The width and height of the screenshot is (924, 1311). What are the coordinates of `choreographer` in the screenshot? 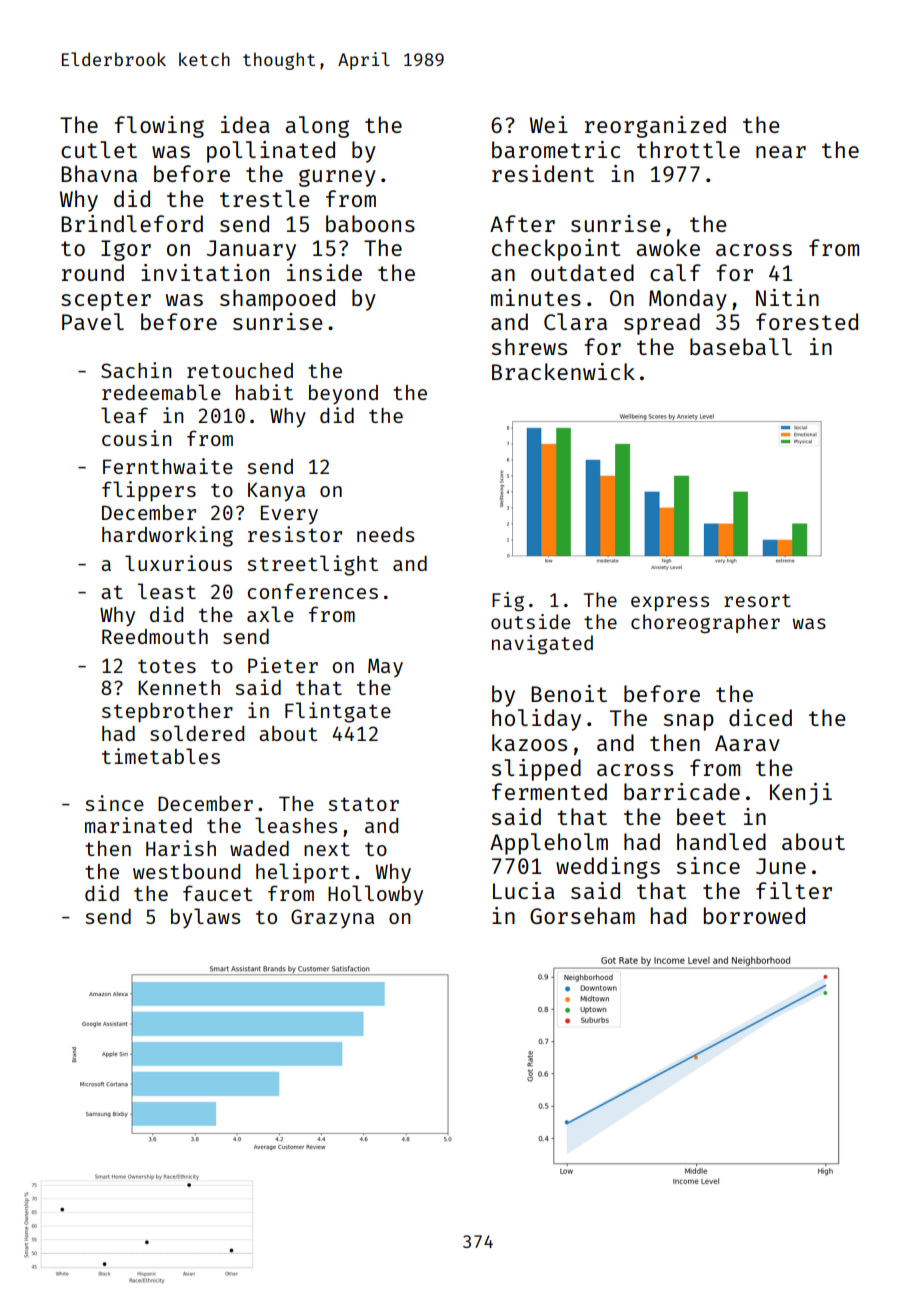 It's located at (705, 623).
